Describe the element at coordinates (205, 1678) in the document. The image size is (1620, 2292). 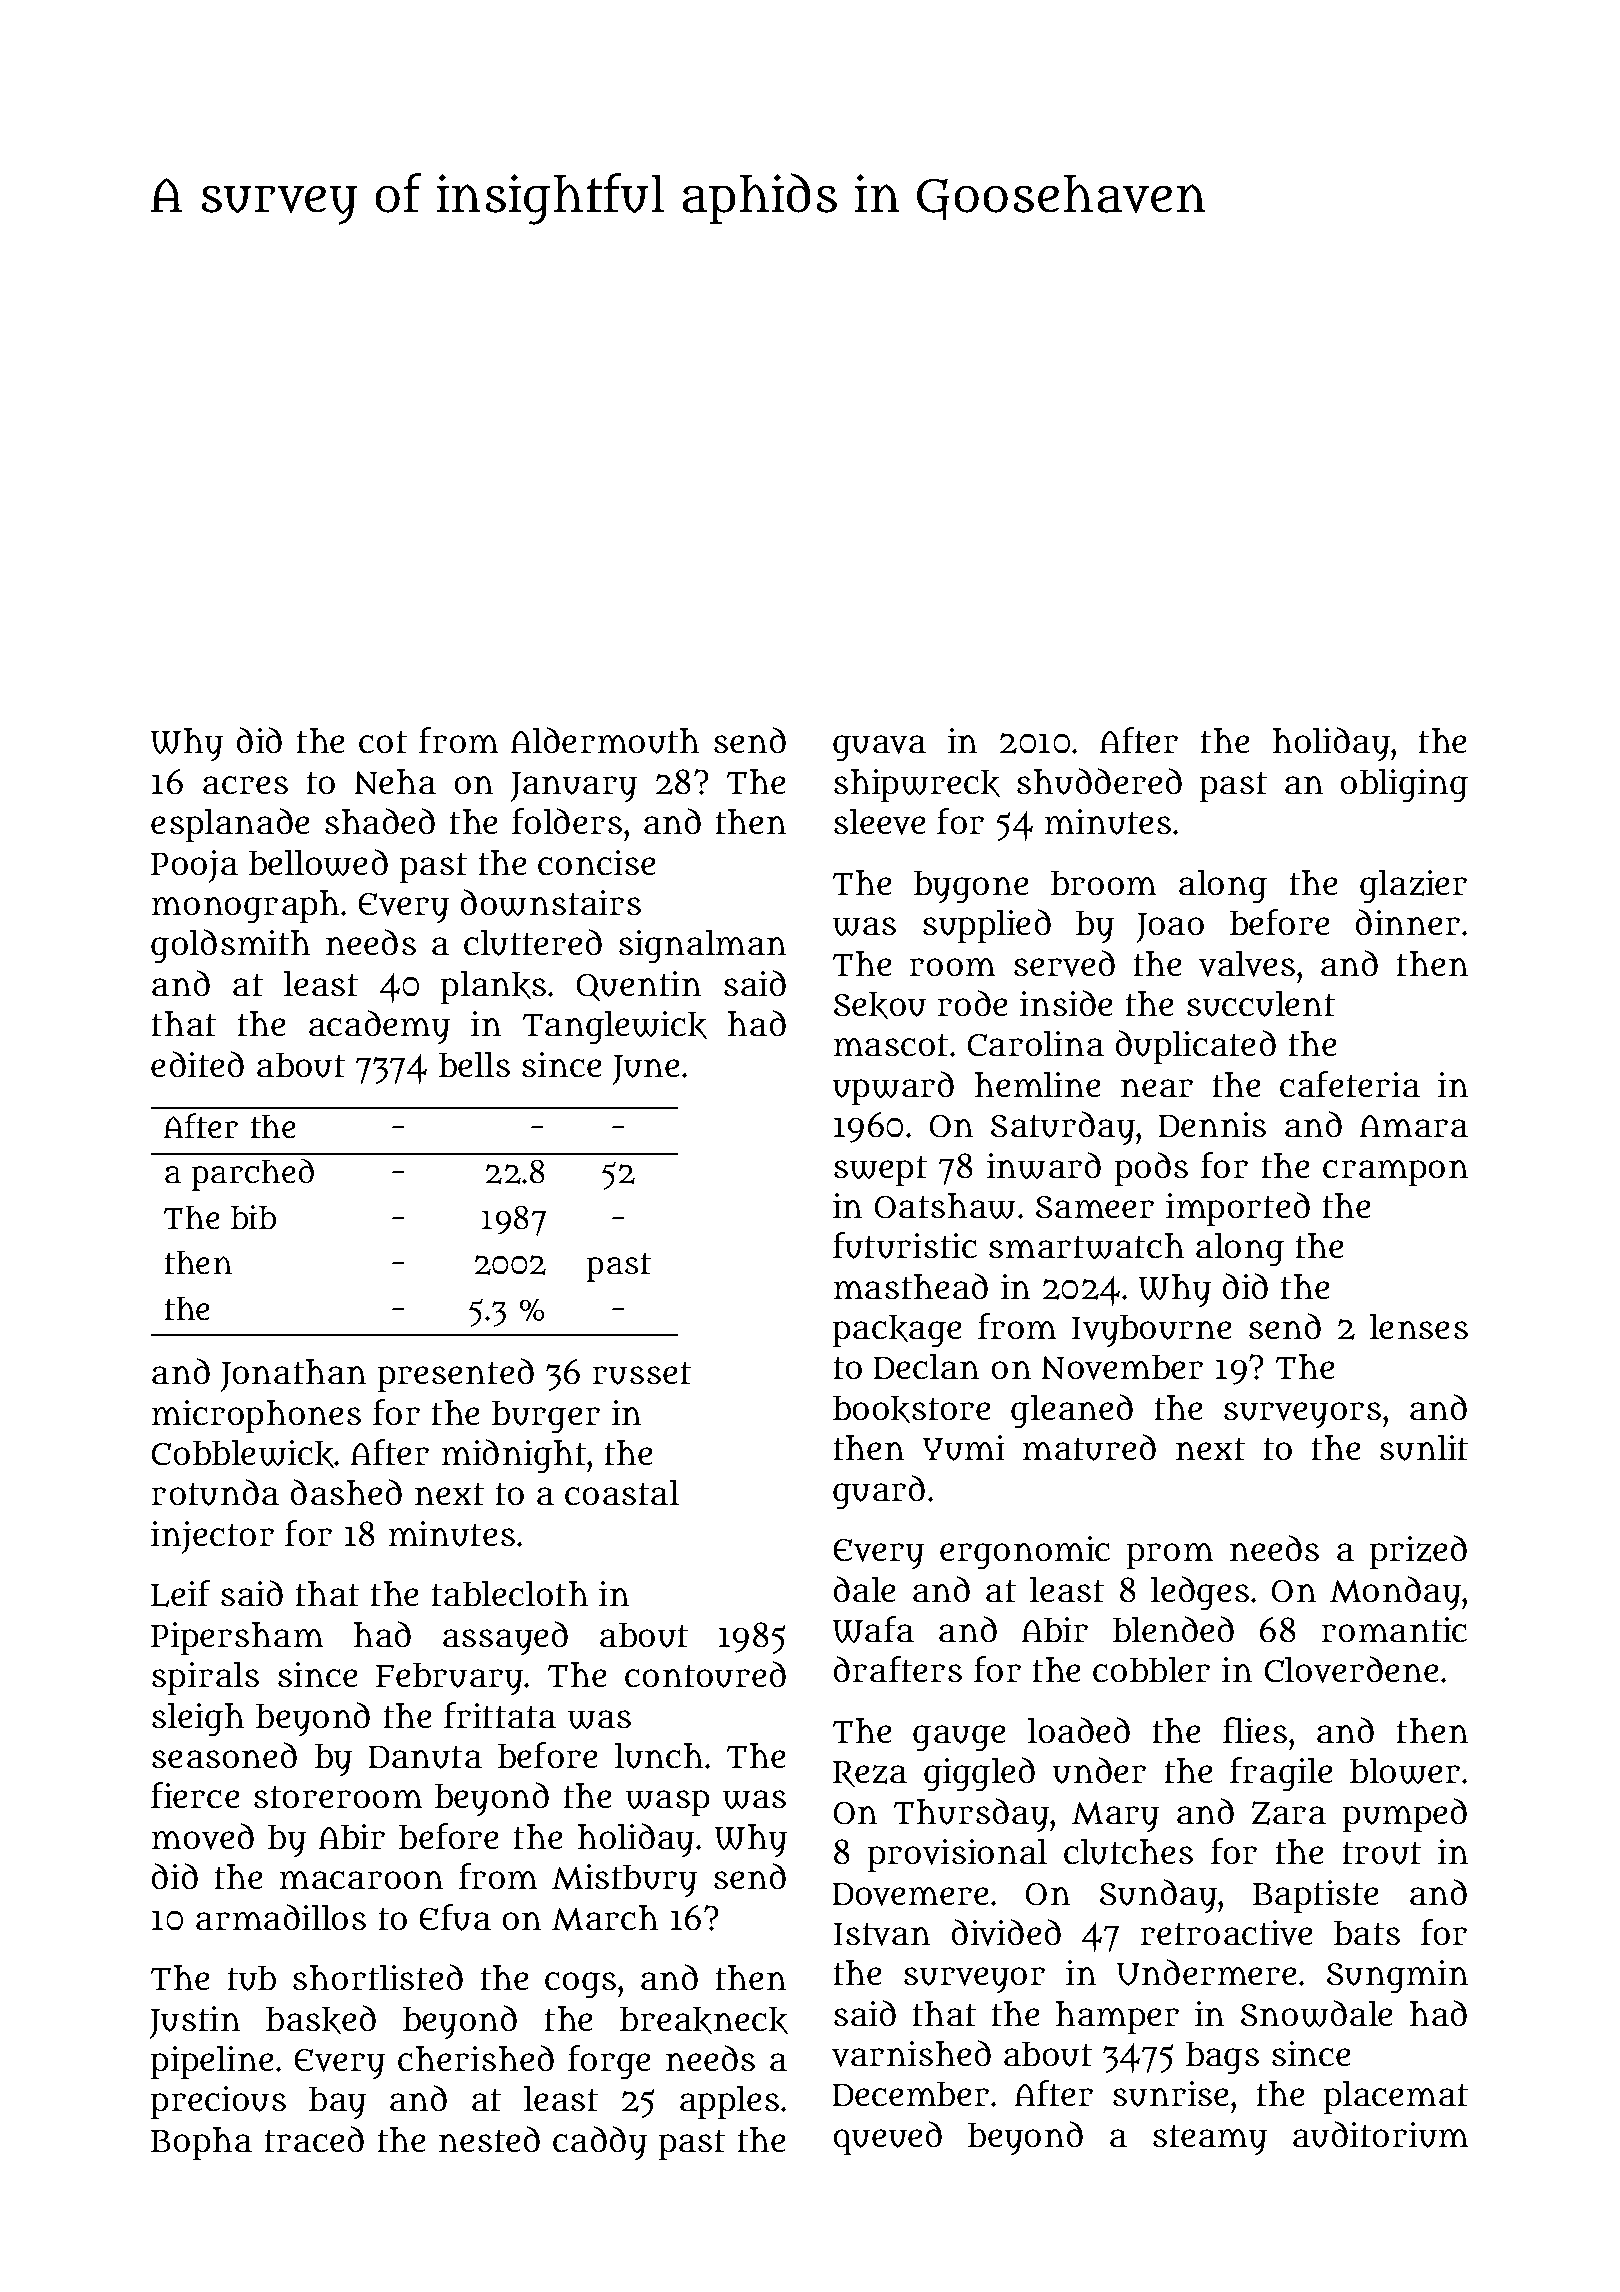
I see `spirals` at that location.
